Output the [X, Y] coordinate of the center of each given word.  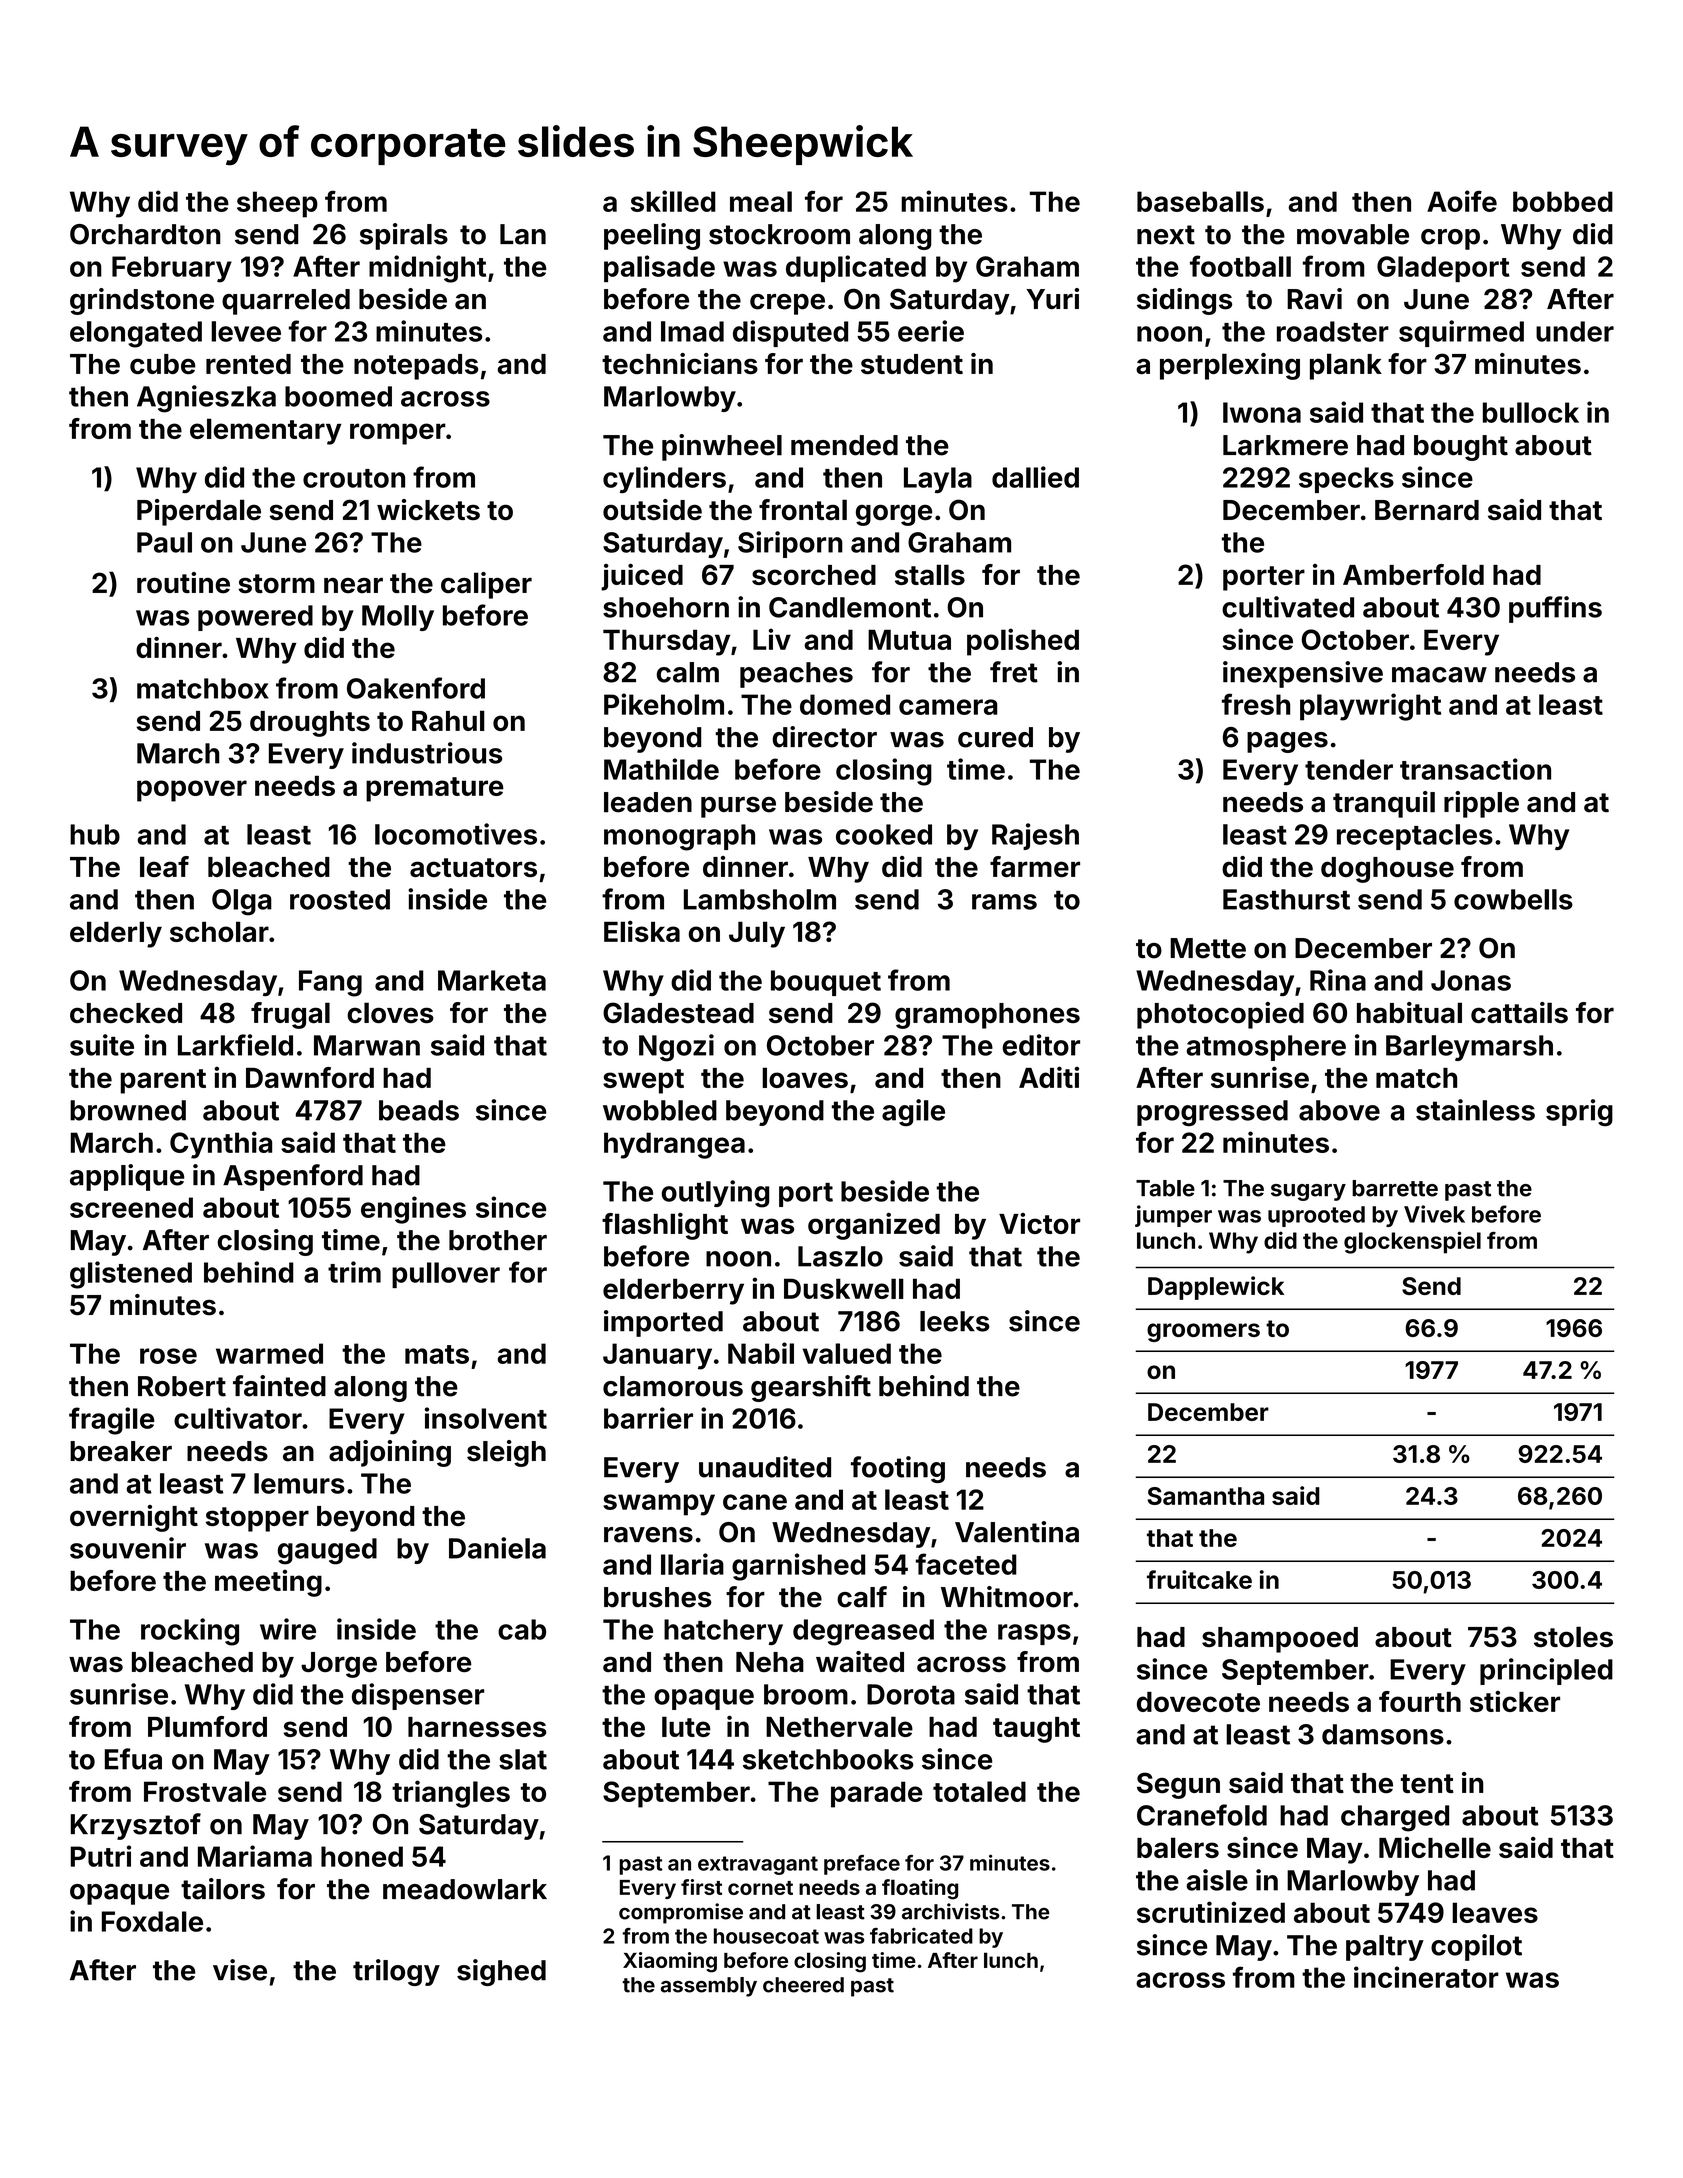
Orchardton [145, 234]
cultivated [1288, 607]
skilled [673, 201]
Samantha [1205, 1496]
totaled [979, 1791]
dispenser [418, 1696]
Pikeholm [664, 704]
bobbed [1563, 201]
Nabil [761, 1353]
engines [413, 1210]
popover [192, 791]
